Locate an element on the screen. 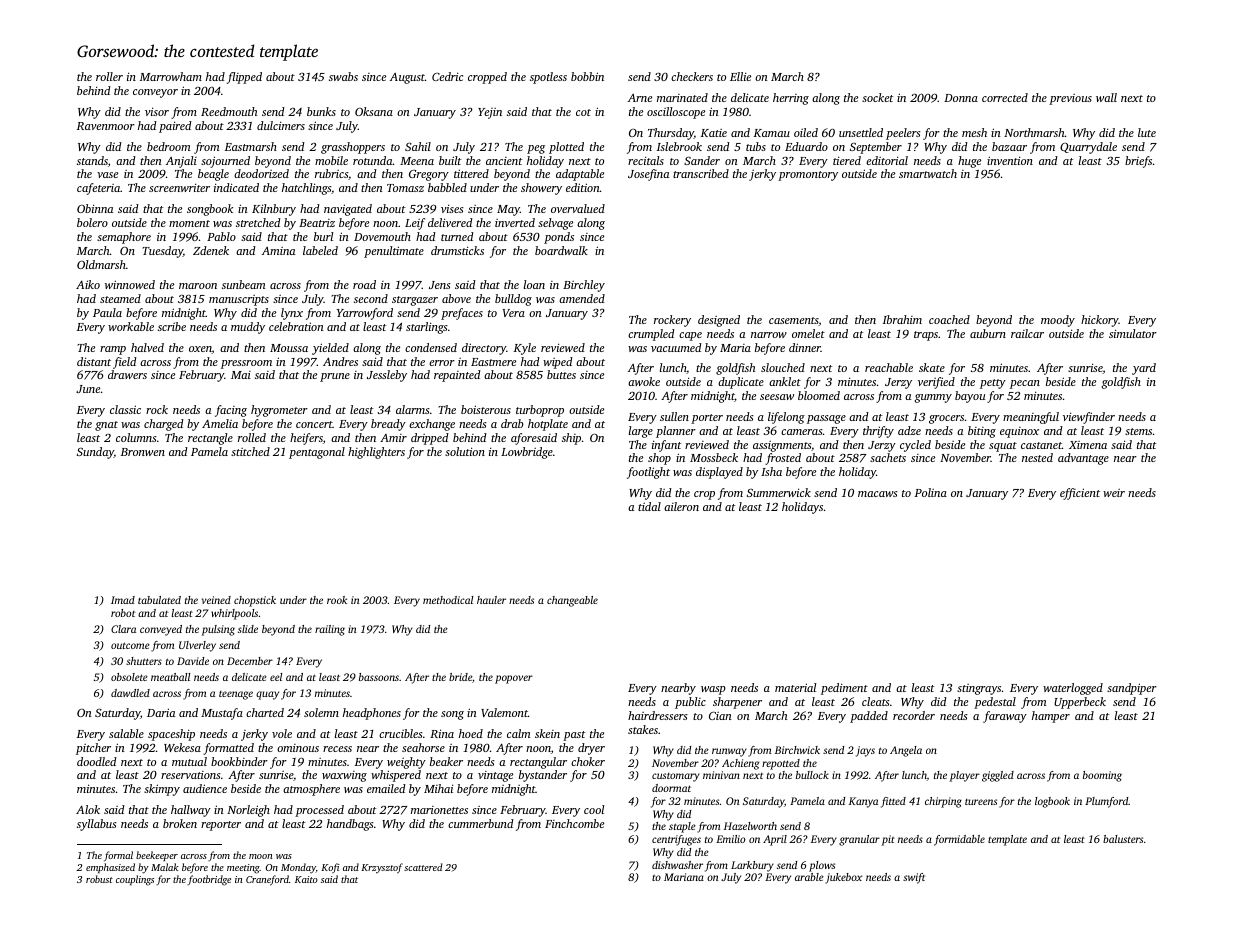  Polina is located at coordinates (931, 492).
